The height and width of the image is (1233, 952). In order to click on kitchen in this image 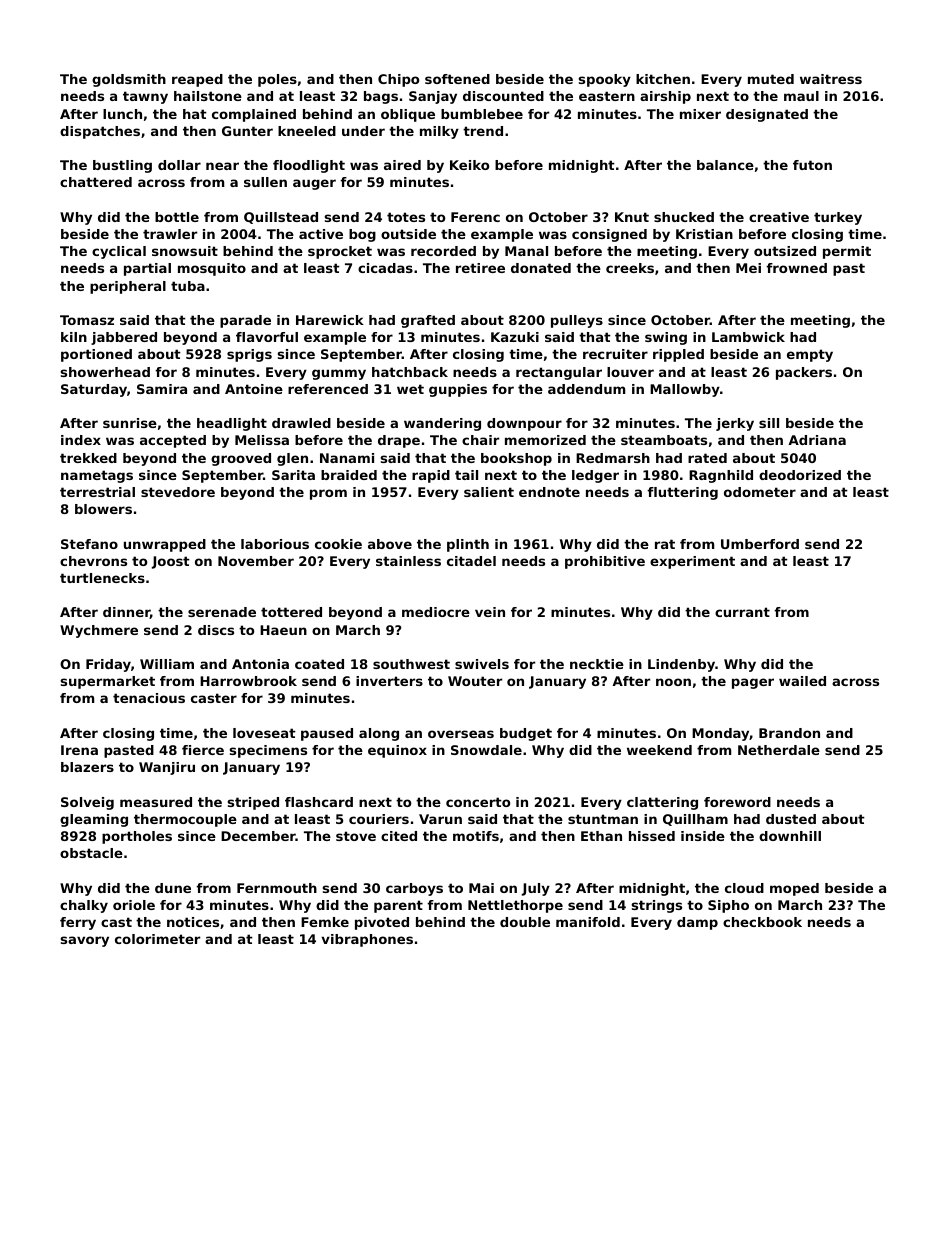, I will do `click(663, 79)`.
